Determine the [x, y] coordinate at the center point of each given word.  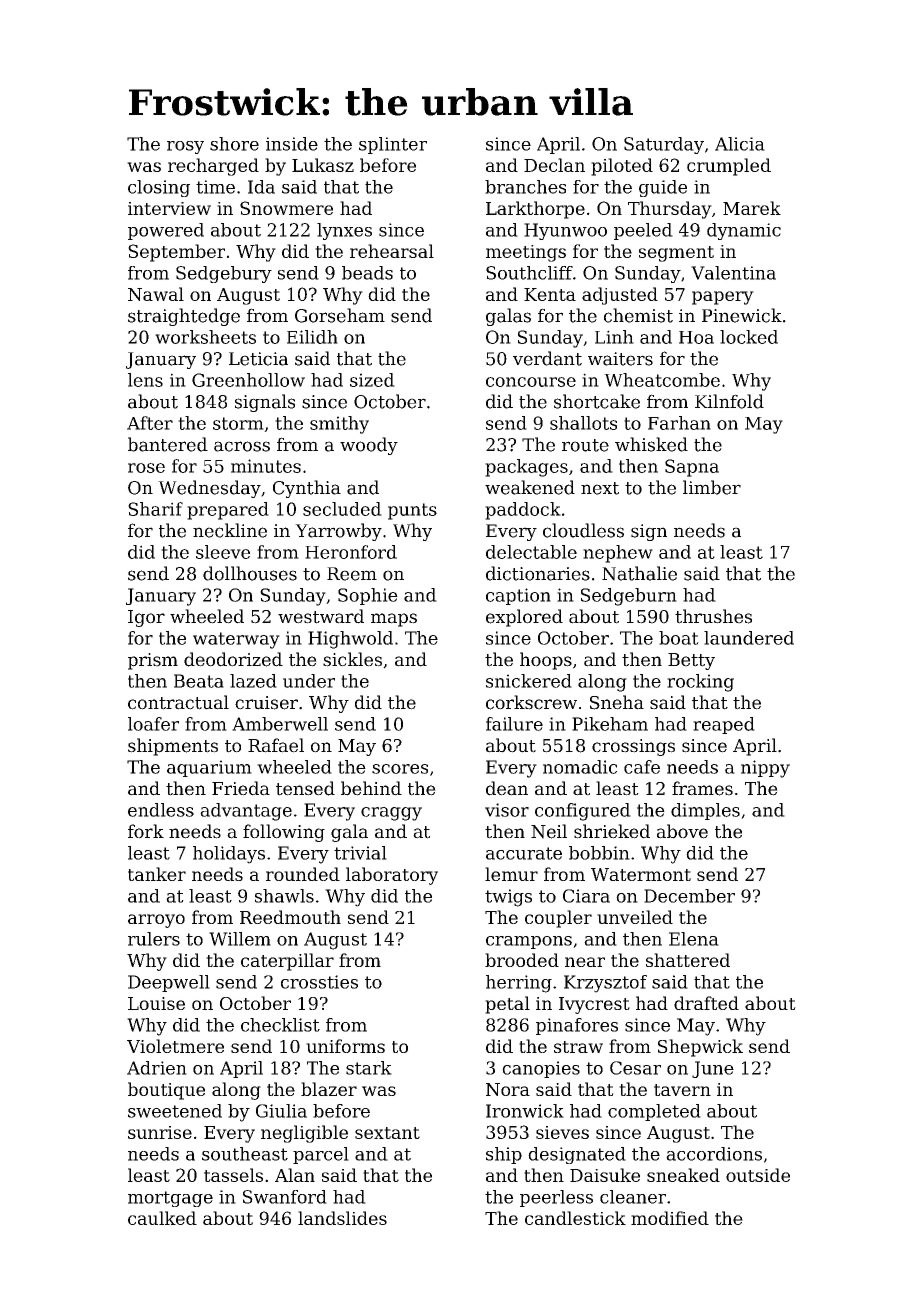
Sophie [368, 596]
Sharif [155, 509]
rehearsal [392, 251]
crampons [529, 942]
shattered [688, 960]
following [284, 833]
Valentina [733, 273]
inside [292, 144]
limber [712, 487]
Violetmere [175, 1046]
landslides [342, 1218]
